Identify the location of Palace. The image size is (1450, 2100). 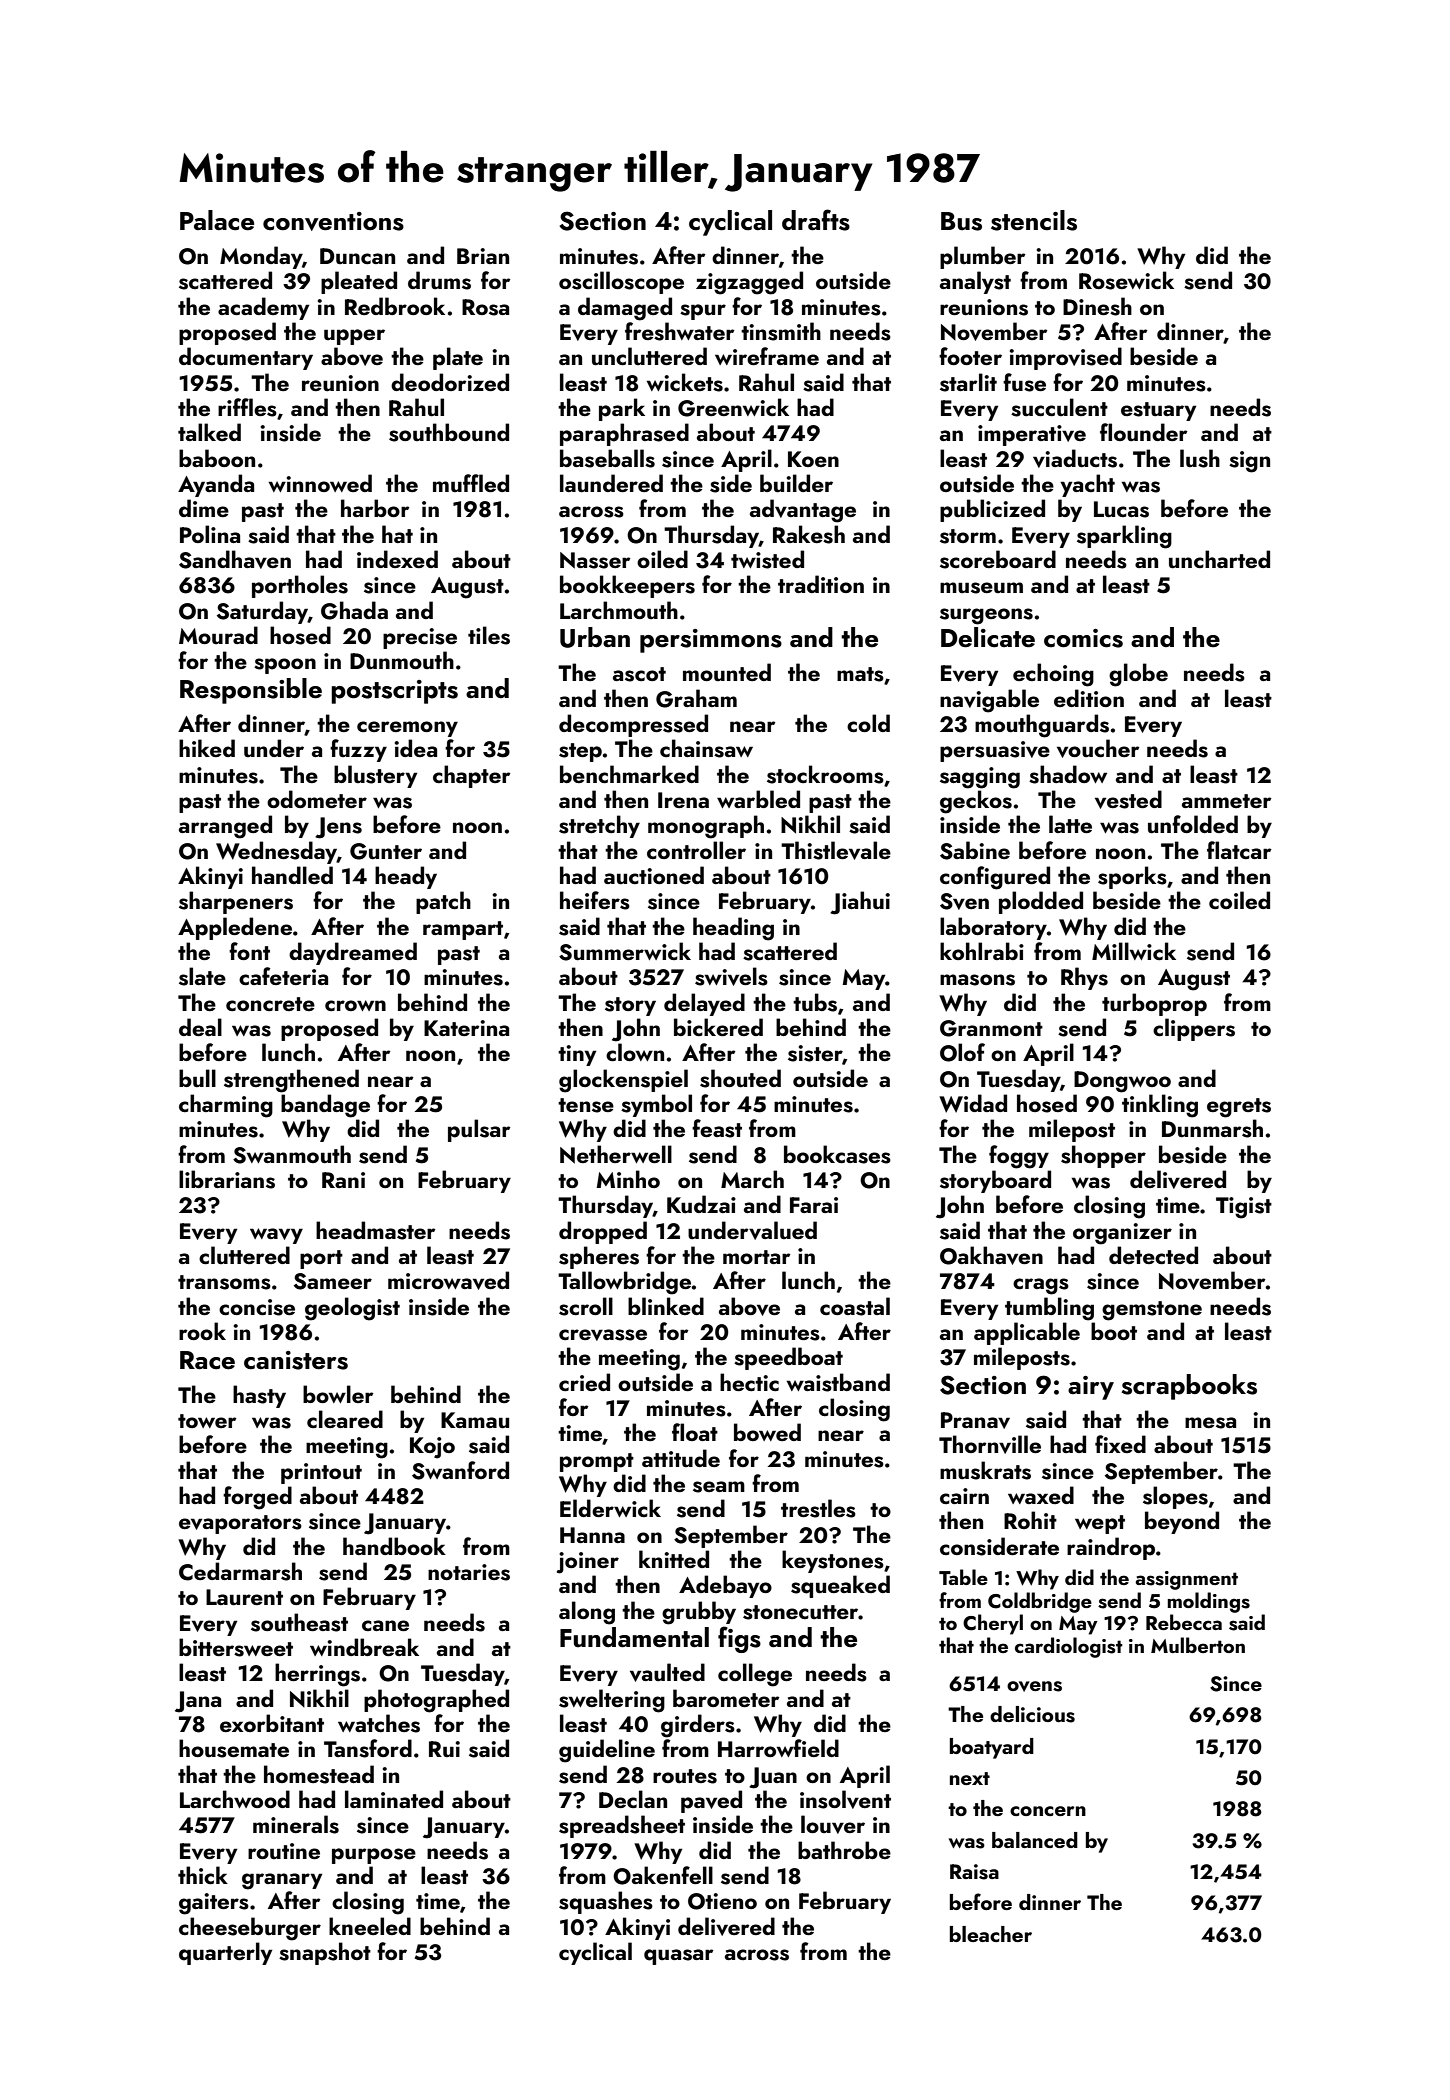
(217, 220).
